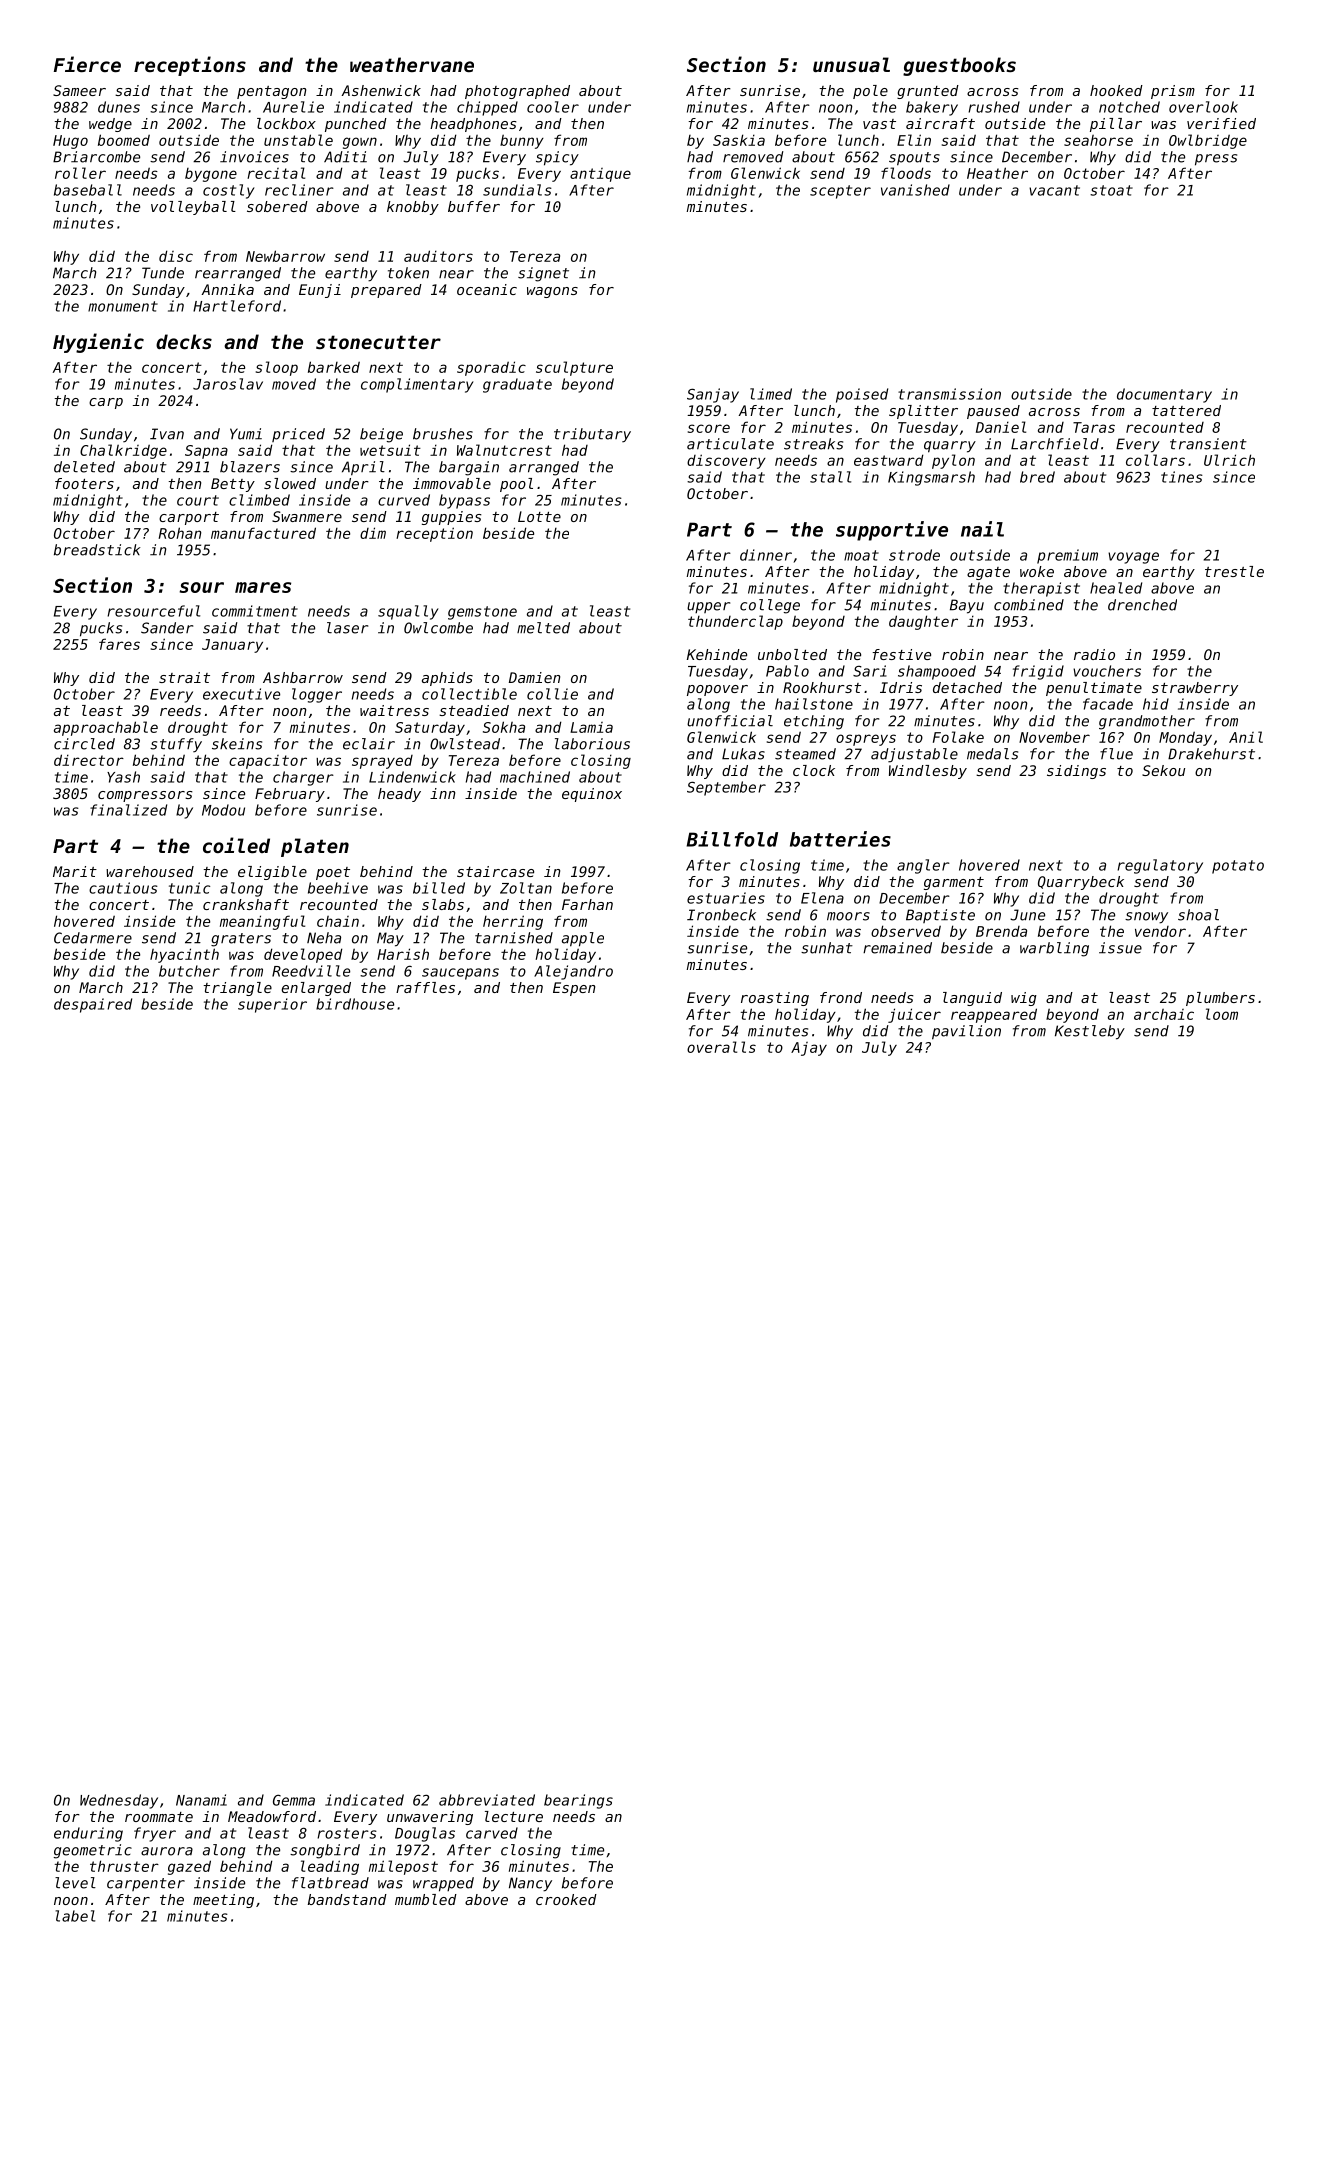 The image size is (1319, 2172). Describe the element at coordinates (87, 64) in the screenshot. I see `Fierce` at that location.
